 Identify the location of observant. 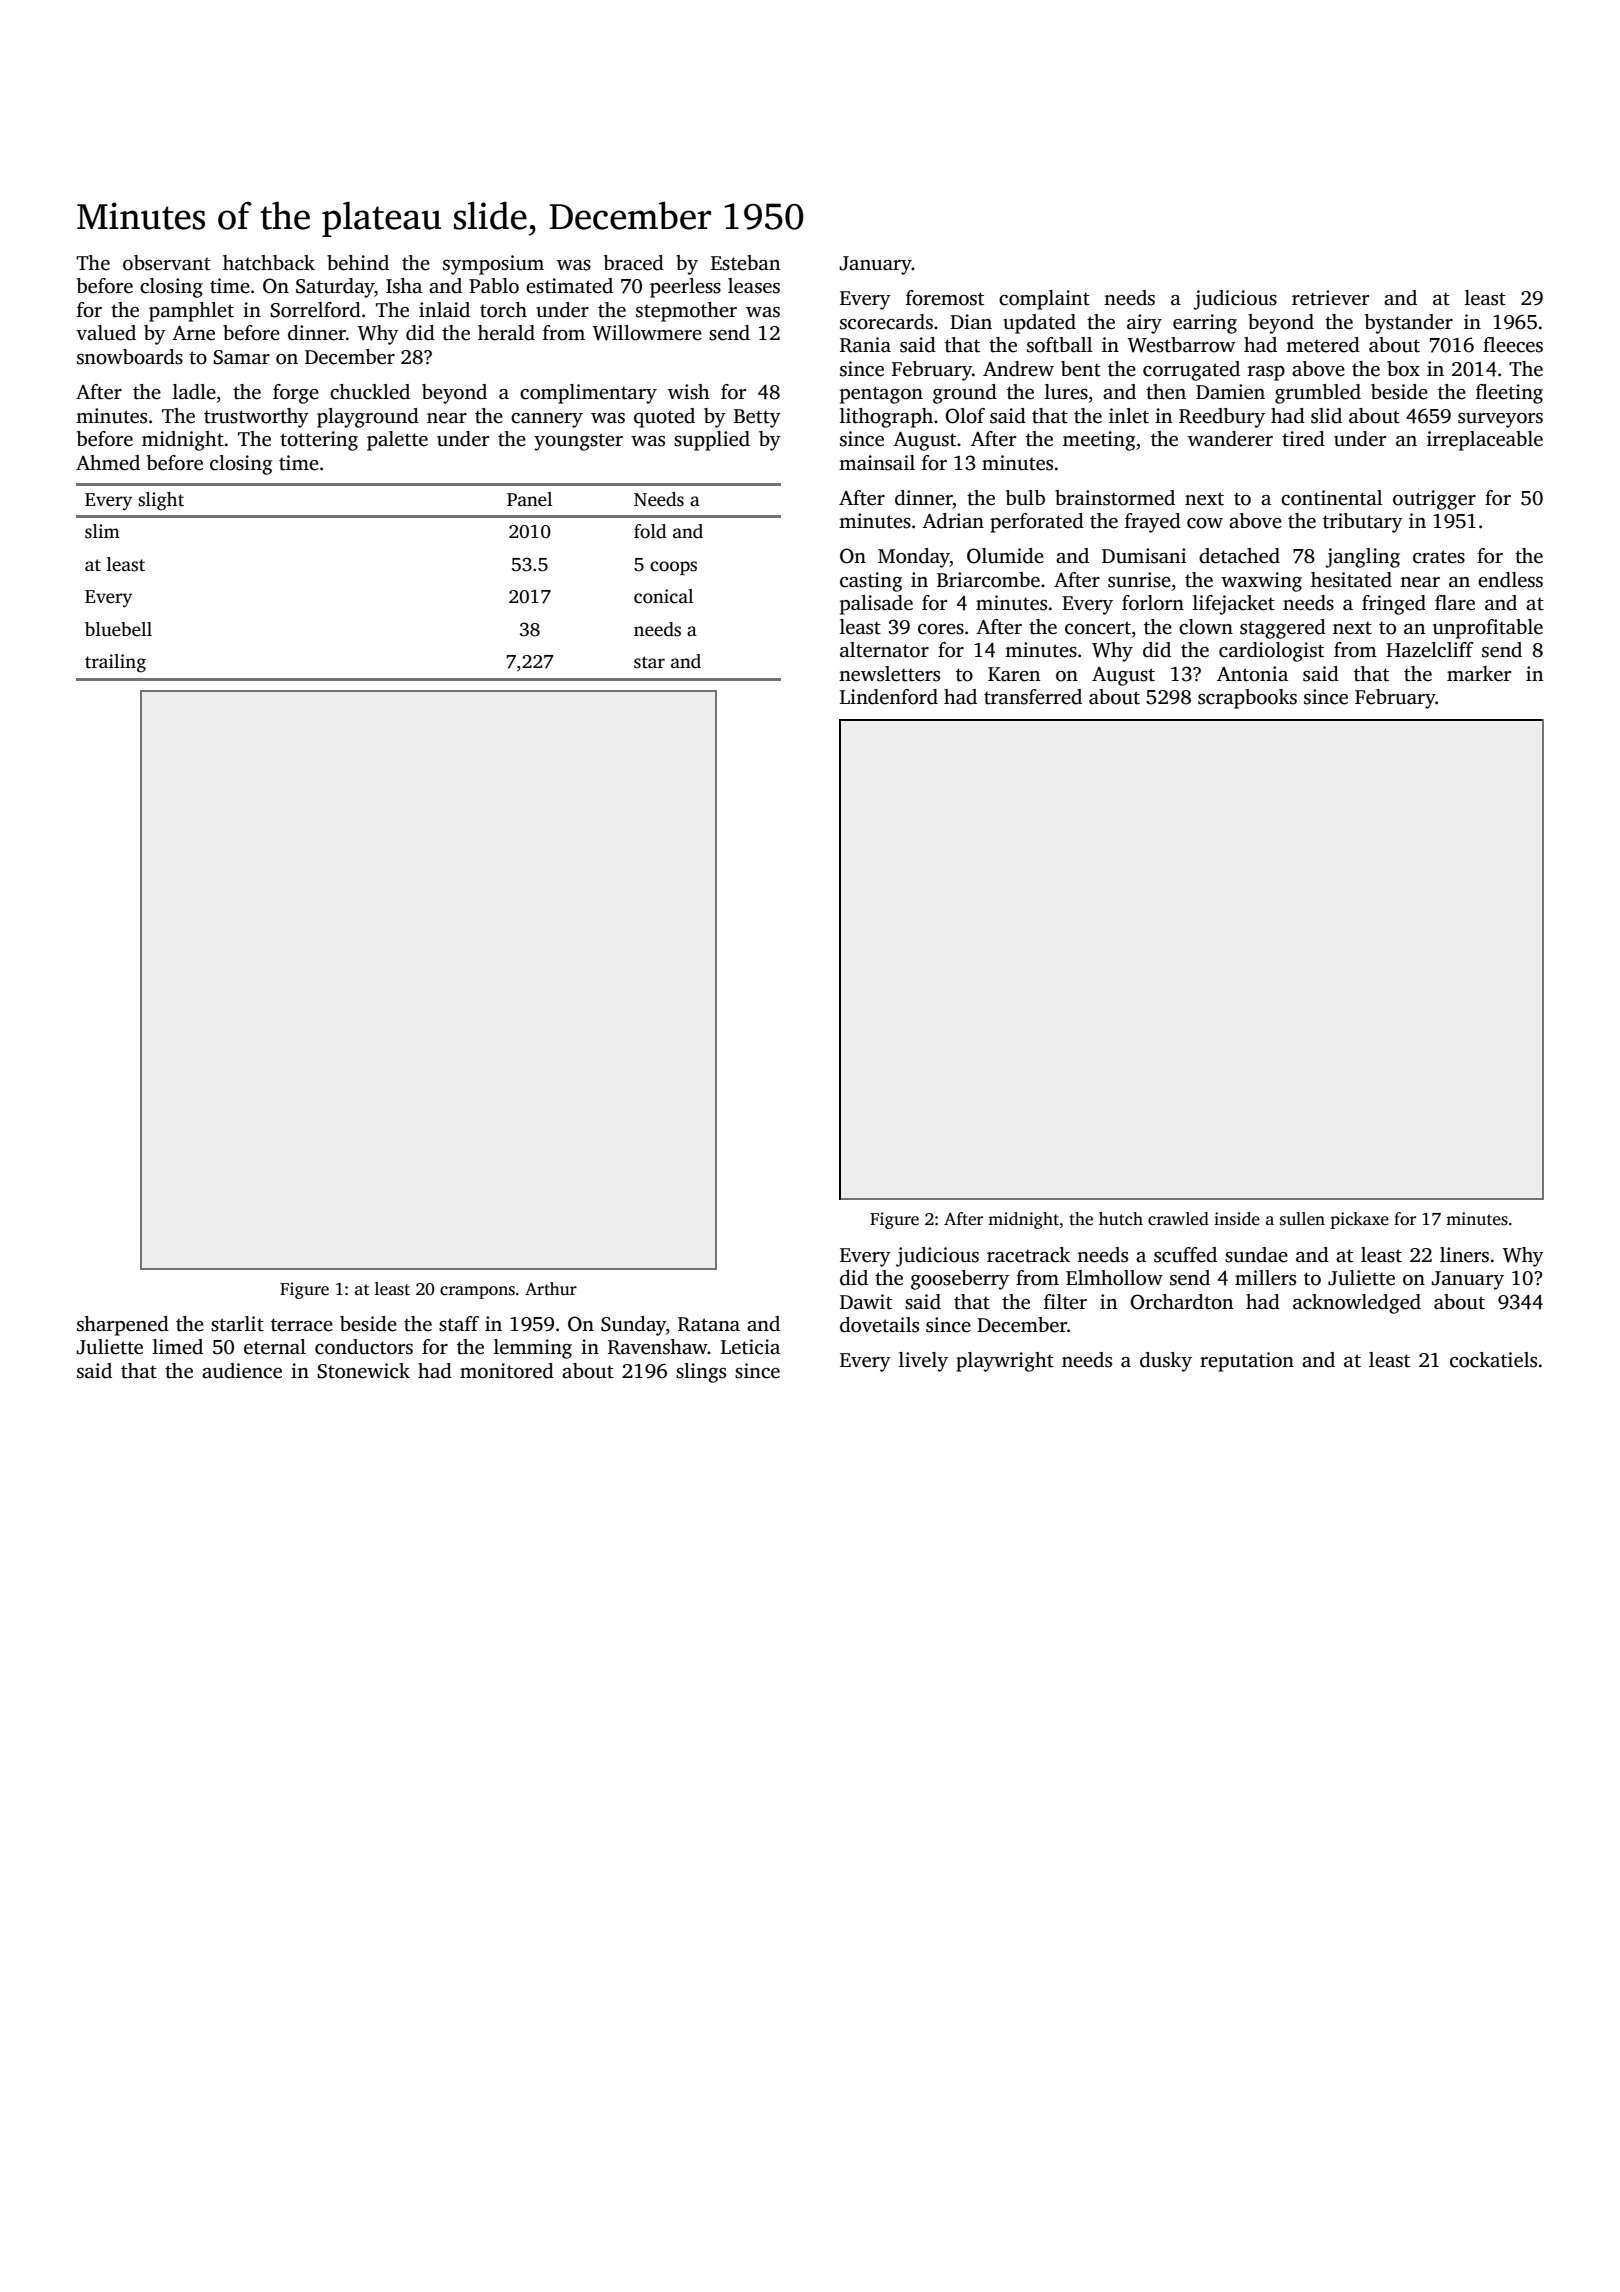
(167, 263).
